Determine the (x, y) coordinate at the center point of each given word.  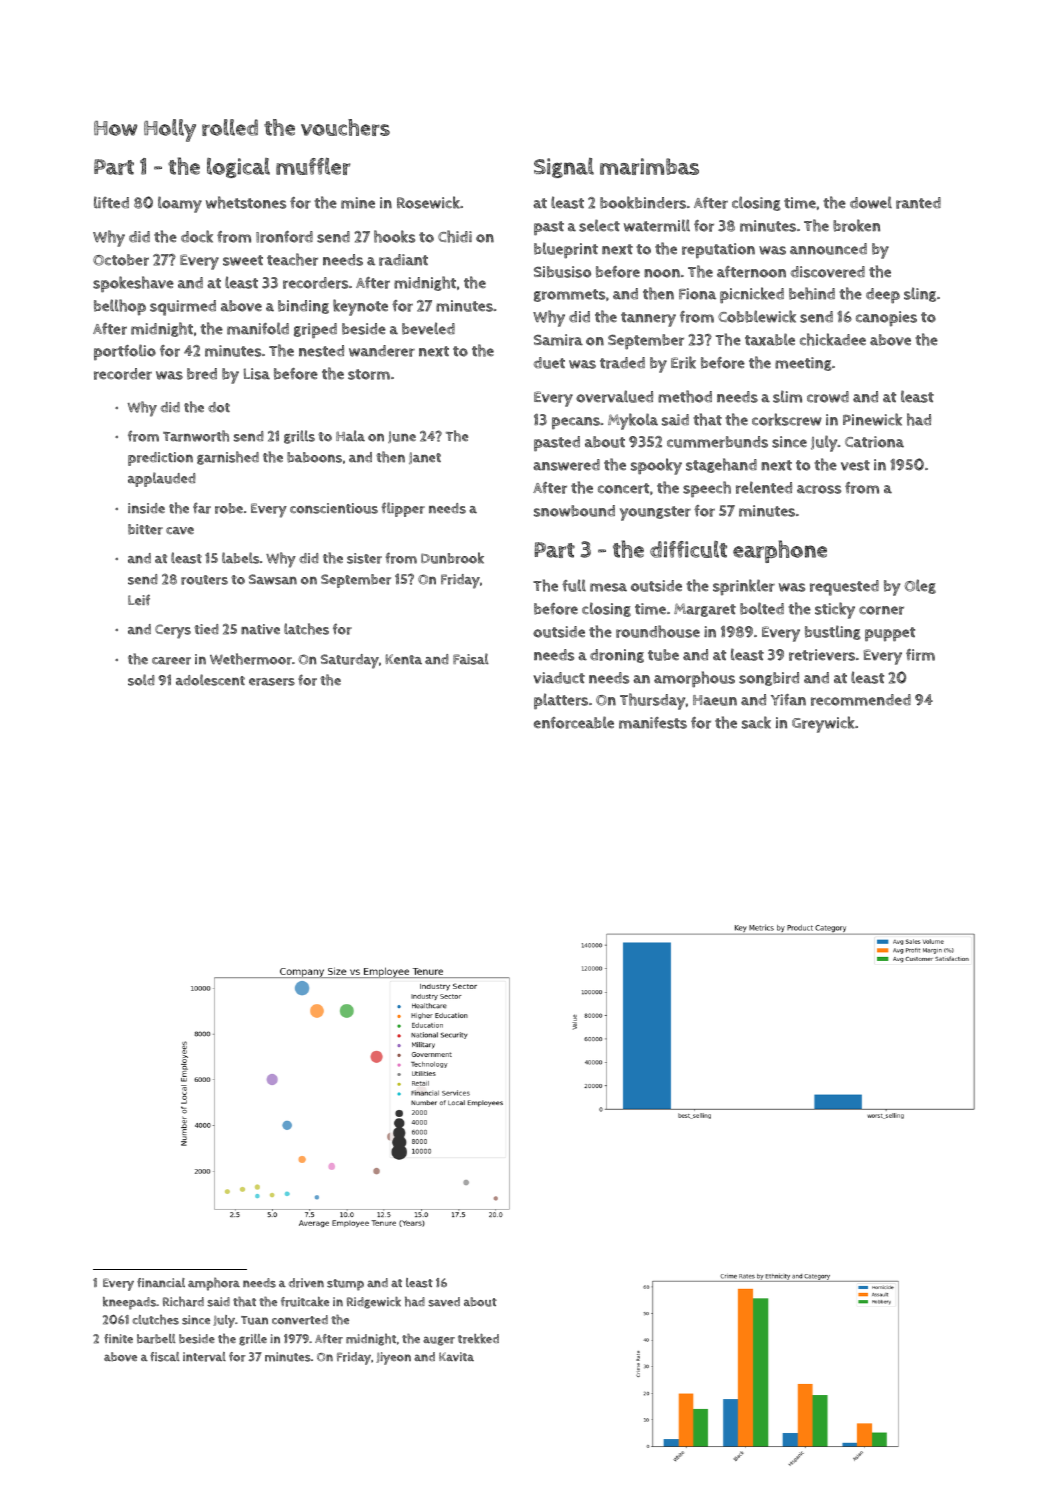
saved (444, 1302)
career (171, 661)
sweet (243, 260)
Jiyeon (393, 1358)
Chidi (455, 236)
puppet (890, 634)
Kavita (456, 1356)
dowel (871, 202)
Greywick (823, 724)
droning (617, 656)
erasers (272, 682)
